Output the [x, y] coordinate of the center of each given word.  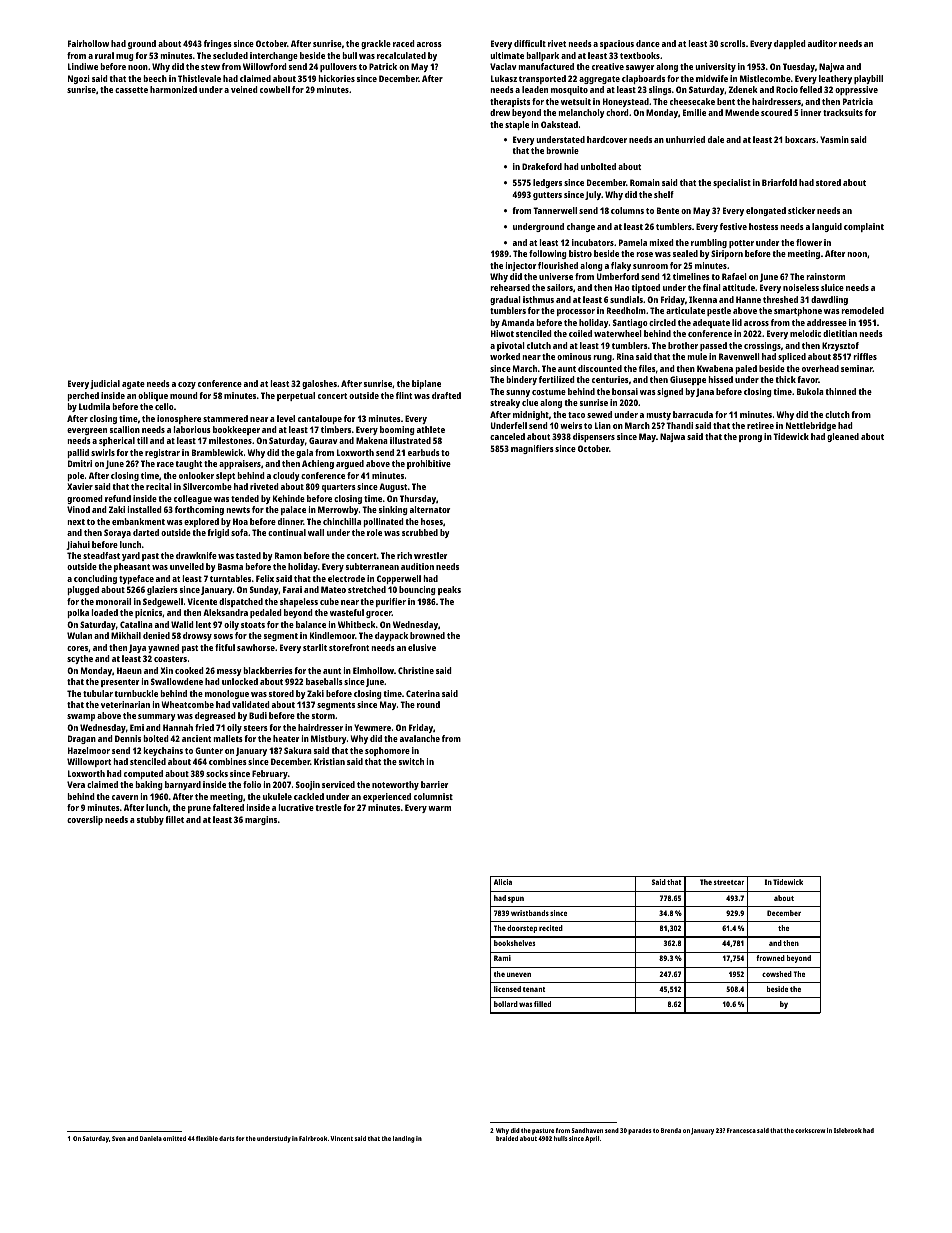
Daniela [151, 1138]
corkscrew [810, 1130]
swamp [81, 717]
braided [507, 1138]
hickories [336, 78]
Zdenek [743, 89]
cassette [131, 90]
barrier [434, 784]
